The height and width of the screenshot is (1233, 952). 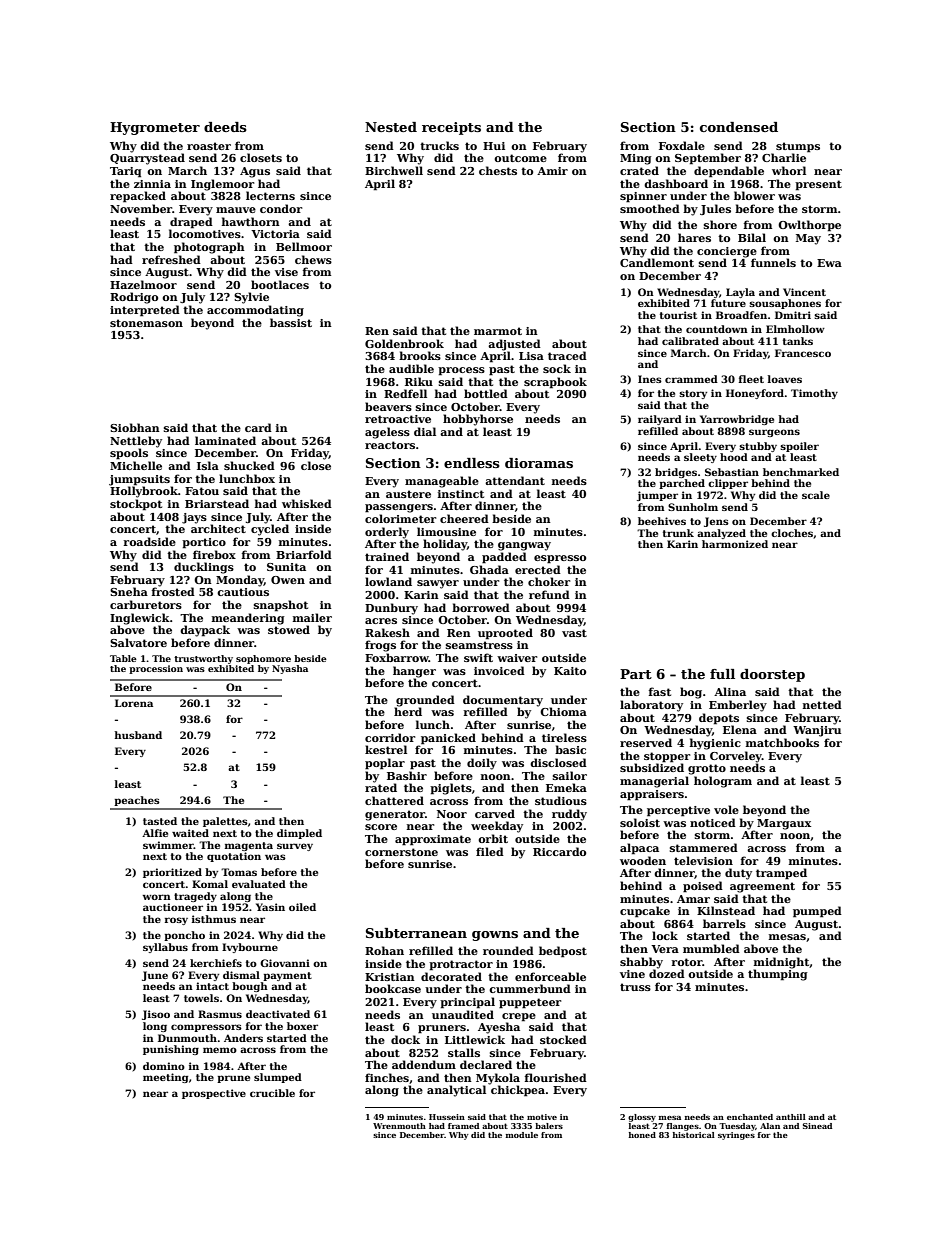 I want to click on portico, so click(x=204, y=543).
